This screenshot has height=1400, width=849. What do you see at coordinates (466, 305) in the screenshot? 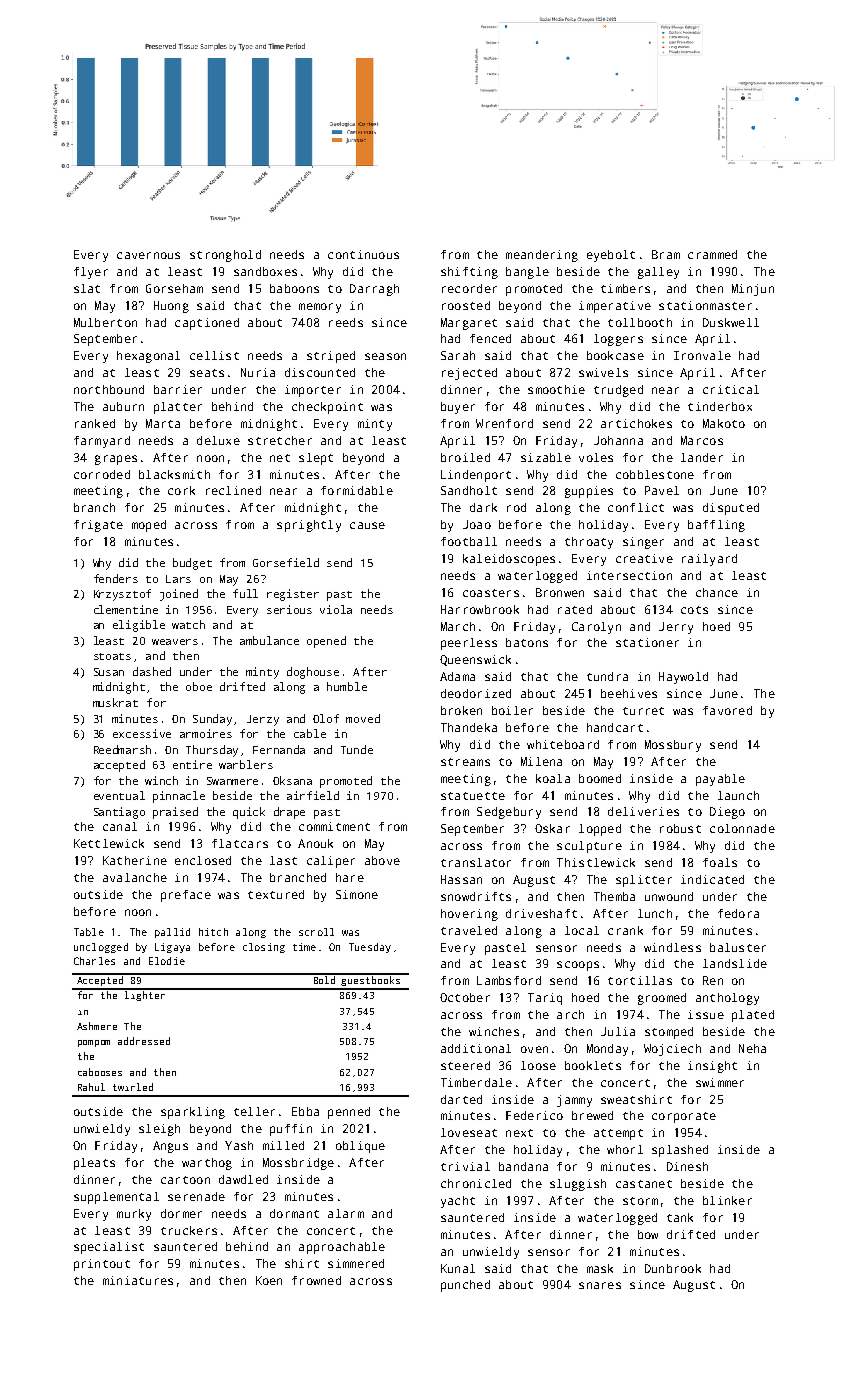
I see `roosted` at bounding box center [466, 305].
